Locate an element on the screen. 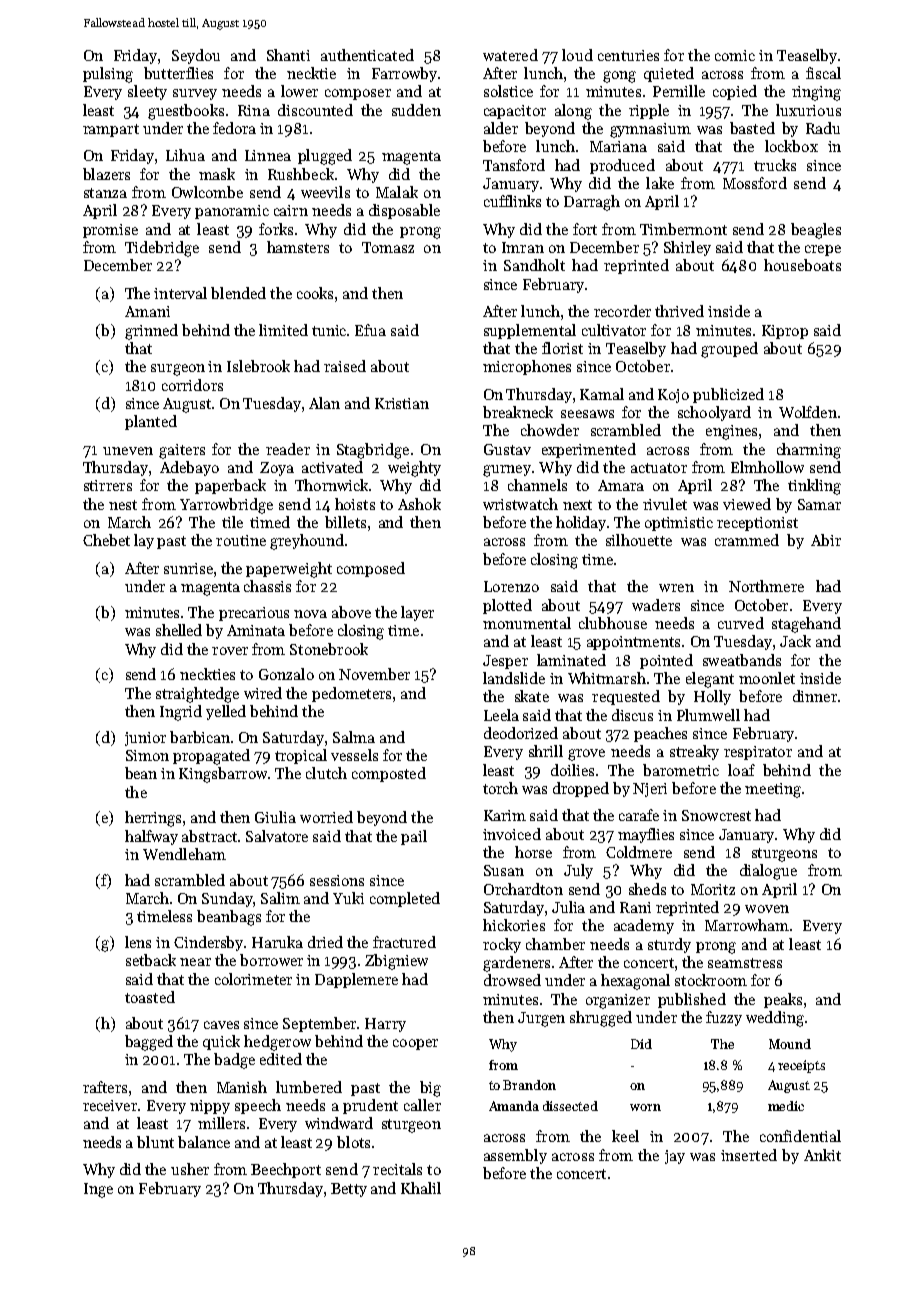  composted is located at coordinates (389, 774).
